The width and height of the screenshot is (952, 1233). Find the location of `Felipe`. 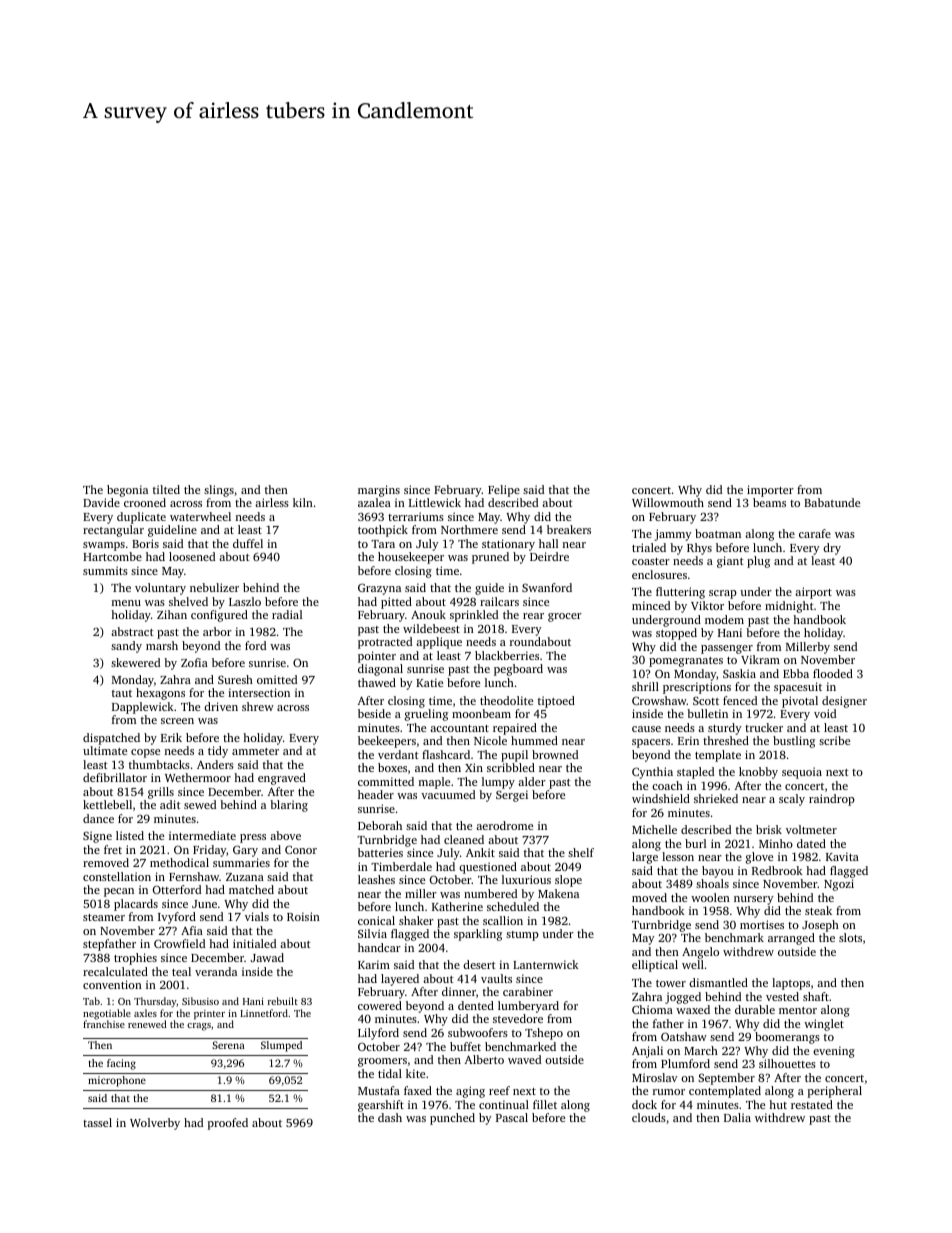

Felipe is located at coordinates (504, 491).
